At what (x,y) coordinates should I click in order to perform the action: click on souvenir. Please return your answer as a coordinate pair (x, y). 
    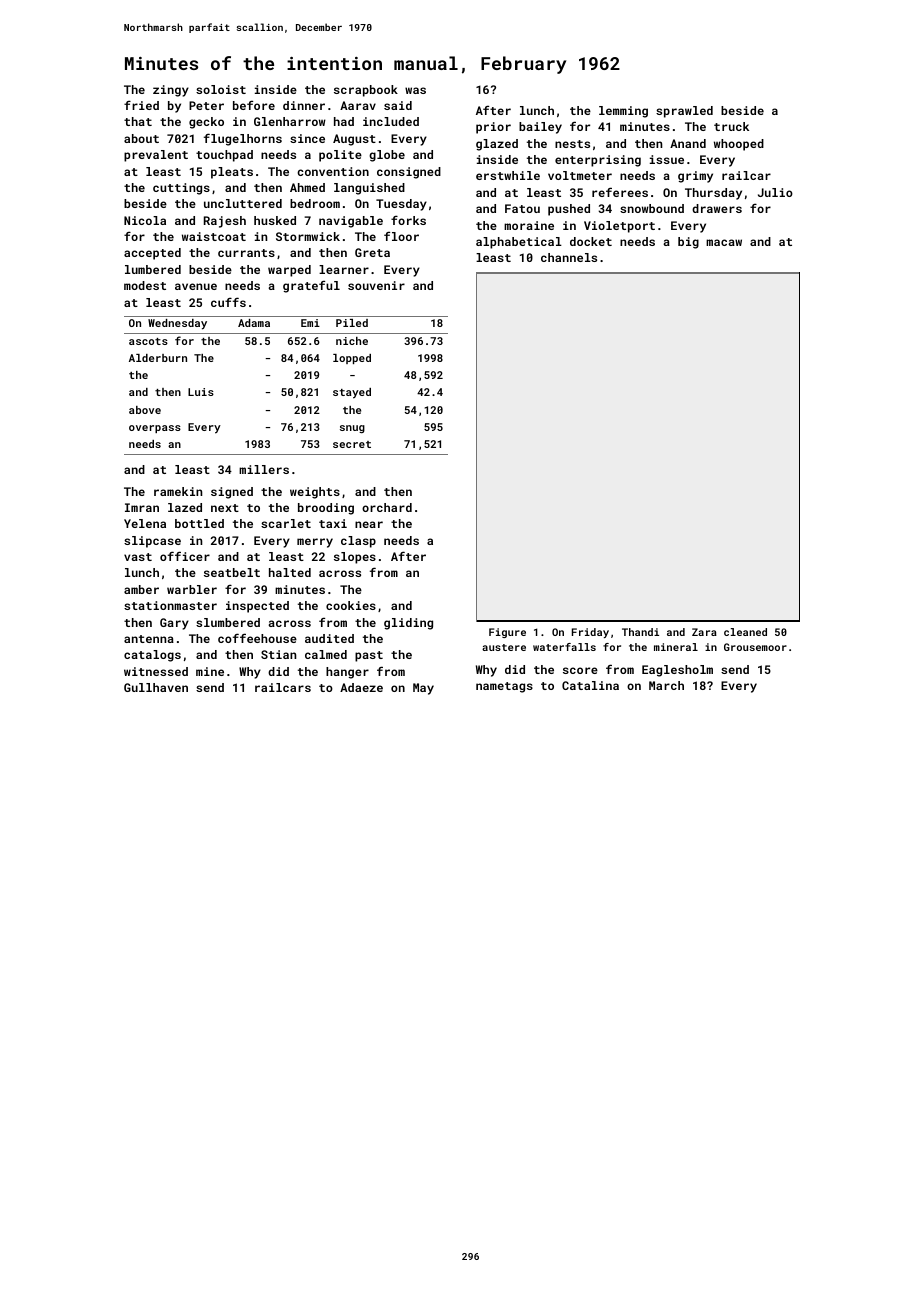
    Looking at the image, I should click on (376, 285).
